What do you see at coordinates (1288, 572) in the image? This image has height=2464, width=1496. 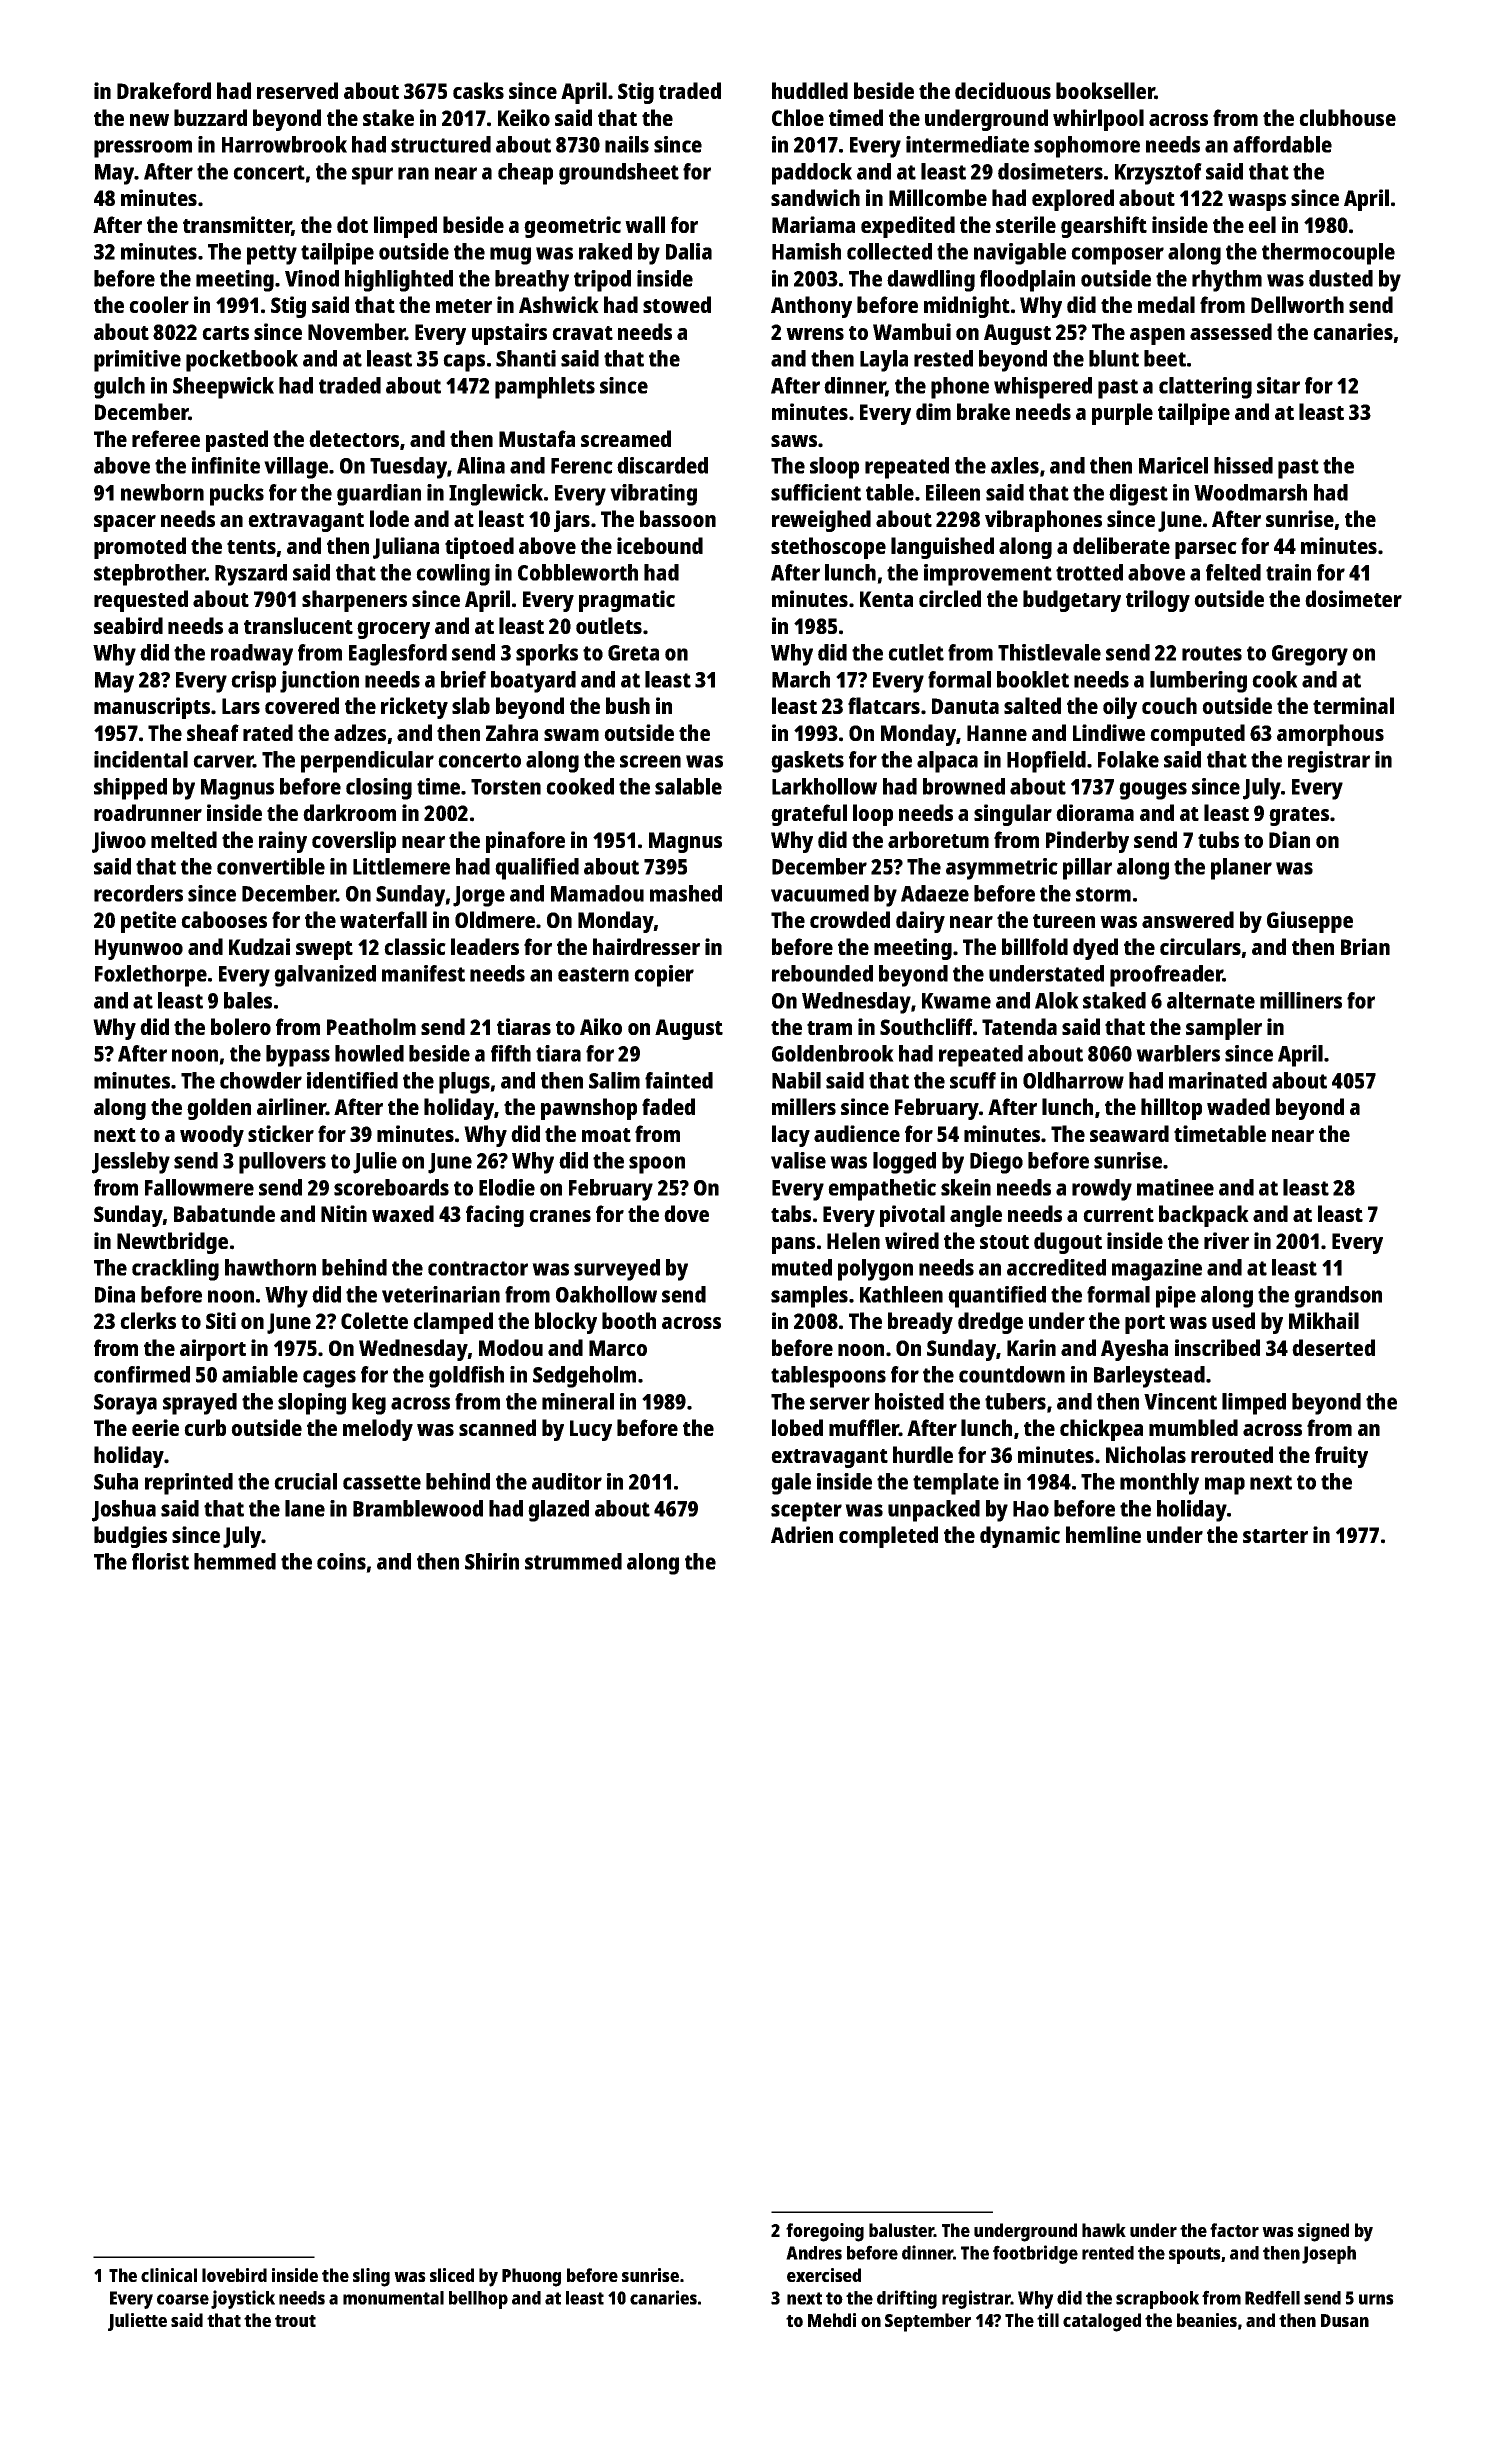 I see `train` at bounding box center [1288, 572].
